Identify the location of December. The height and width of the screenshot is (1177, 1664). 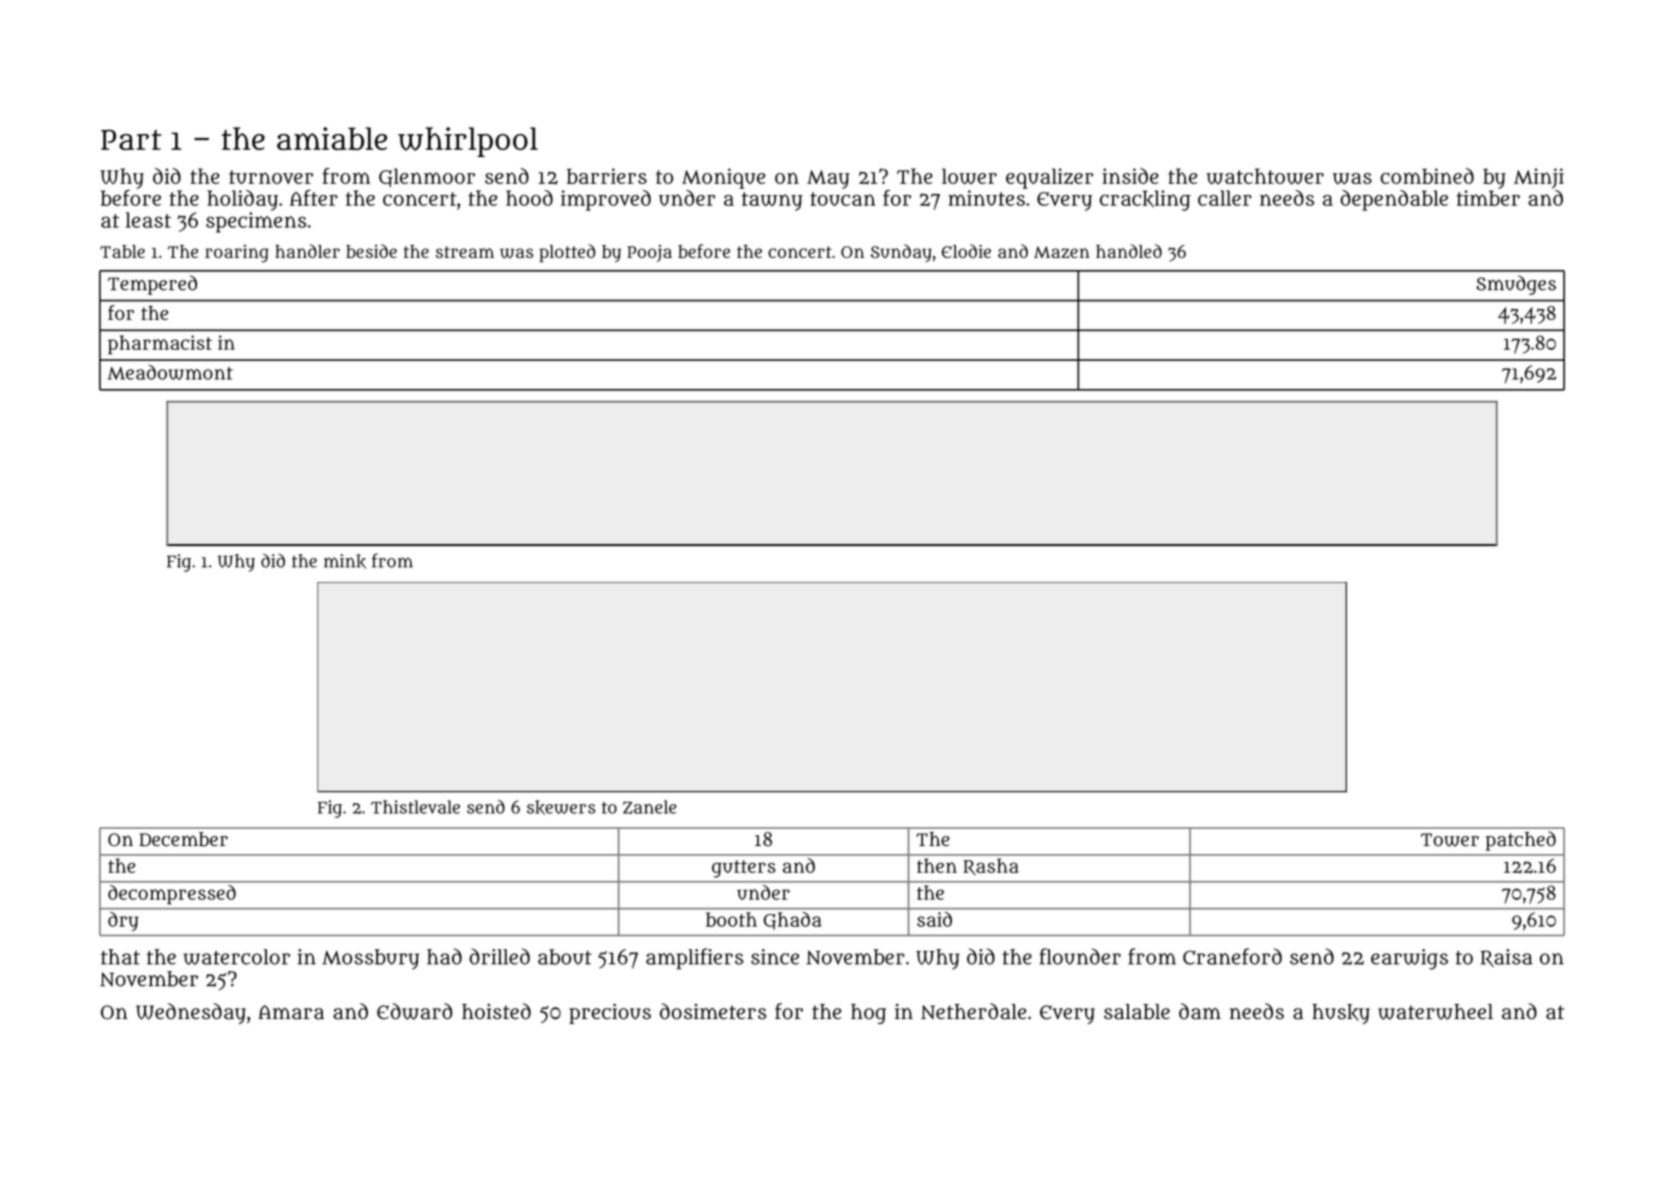
(183, 839).
